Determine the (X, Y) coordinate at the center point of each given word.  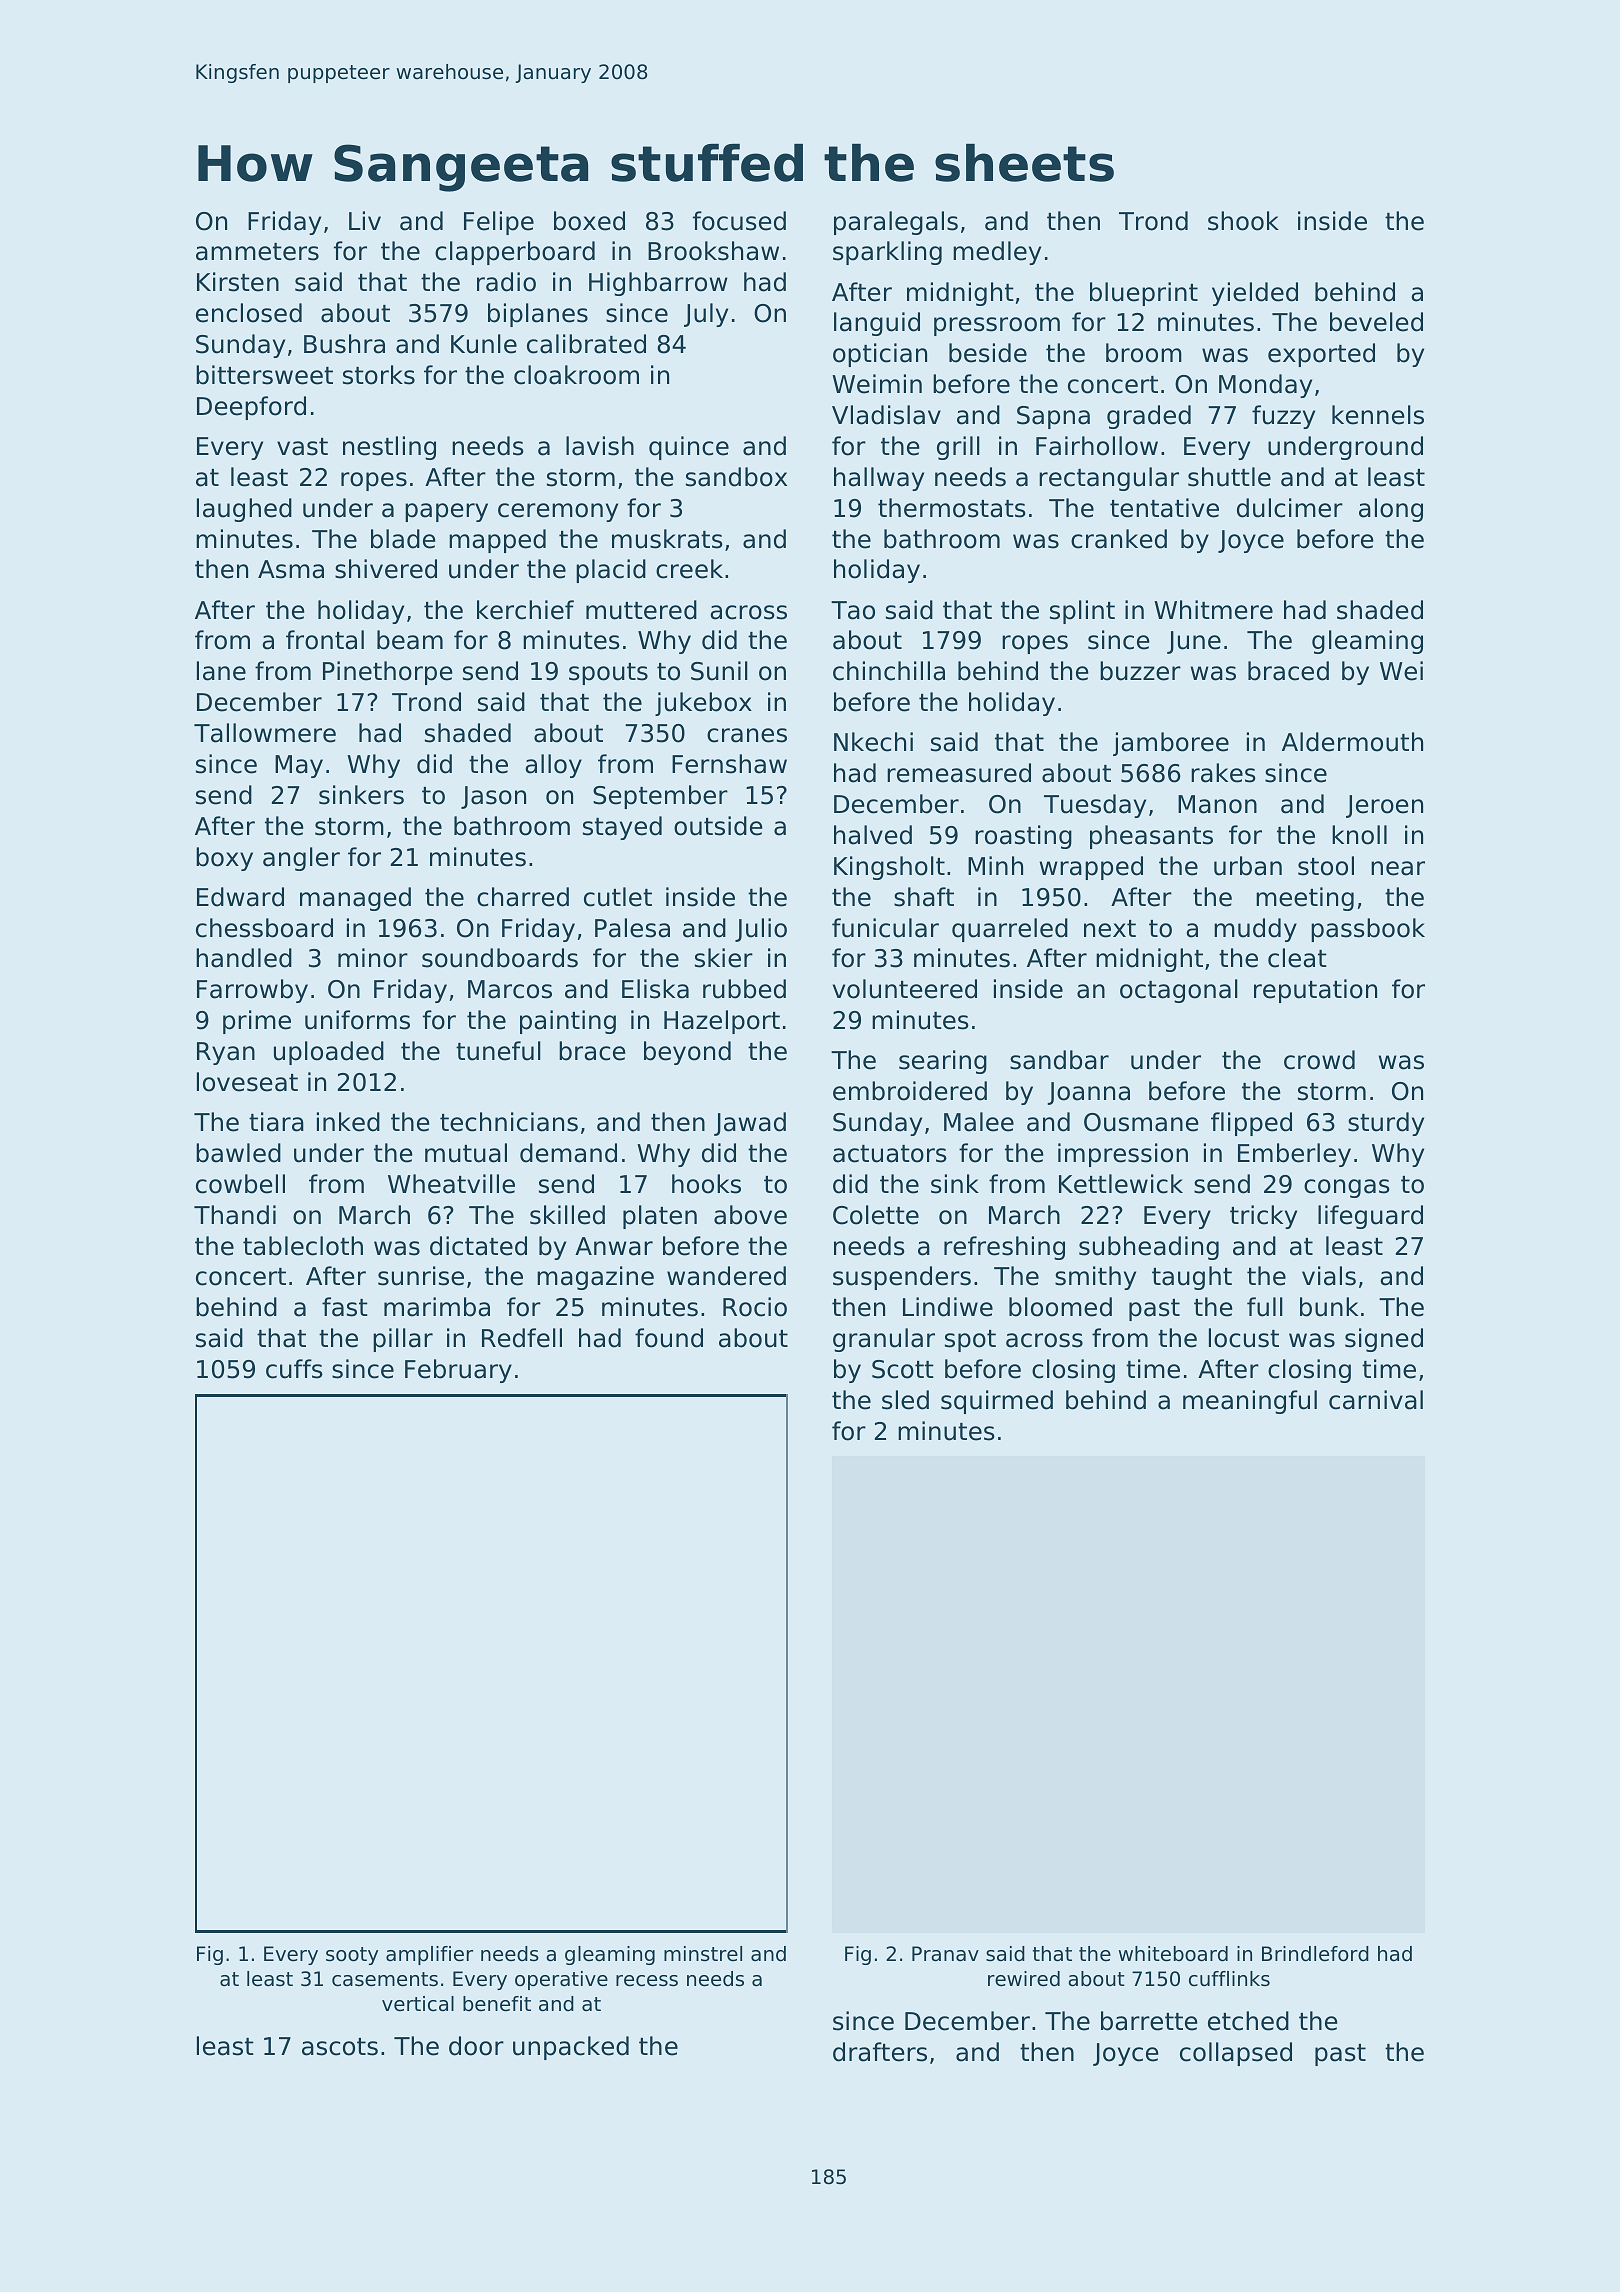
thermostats (952, 508)
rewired (1024, 1979)
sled (905, 1400)
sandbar (1059, 1060)
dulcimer (1290, 508)
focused (739, 221)
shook (1243, 221)
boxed (589, 221)
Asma (291, 569)
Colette (876, 1215)
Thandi (235, 1215)
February (458, 1371)
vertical (418, 2003)
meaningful (1250, 1402)
